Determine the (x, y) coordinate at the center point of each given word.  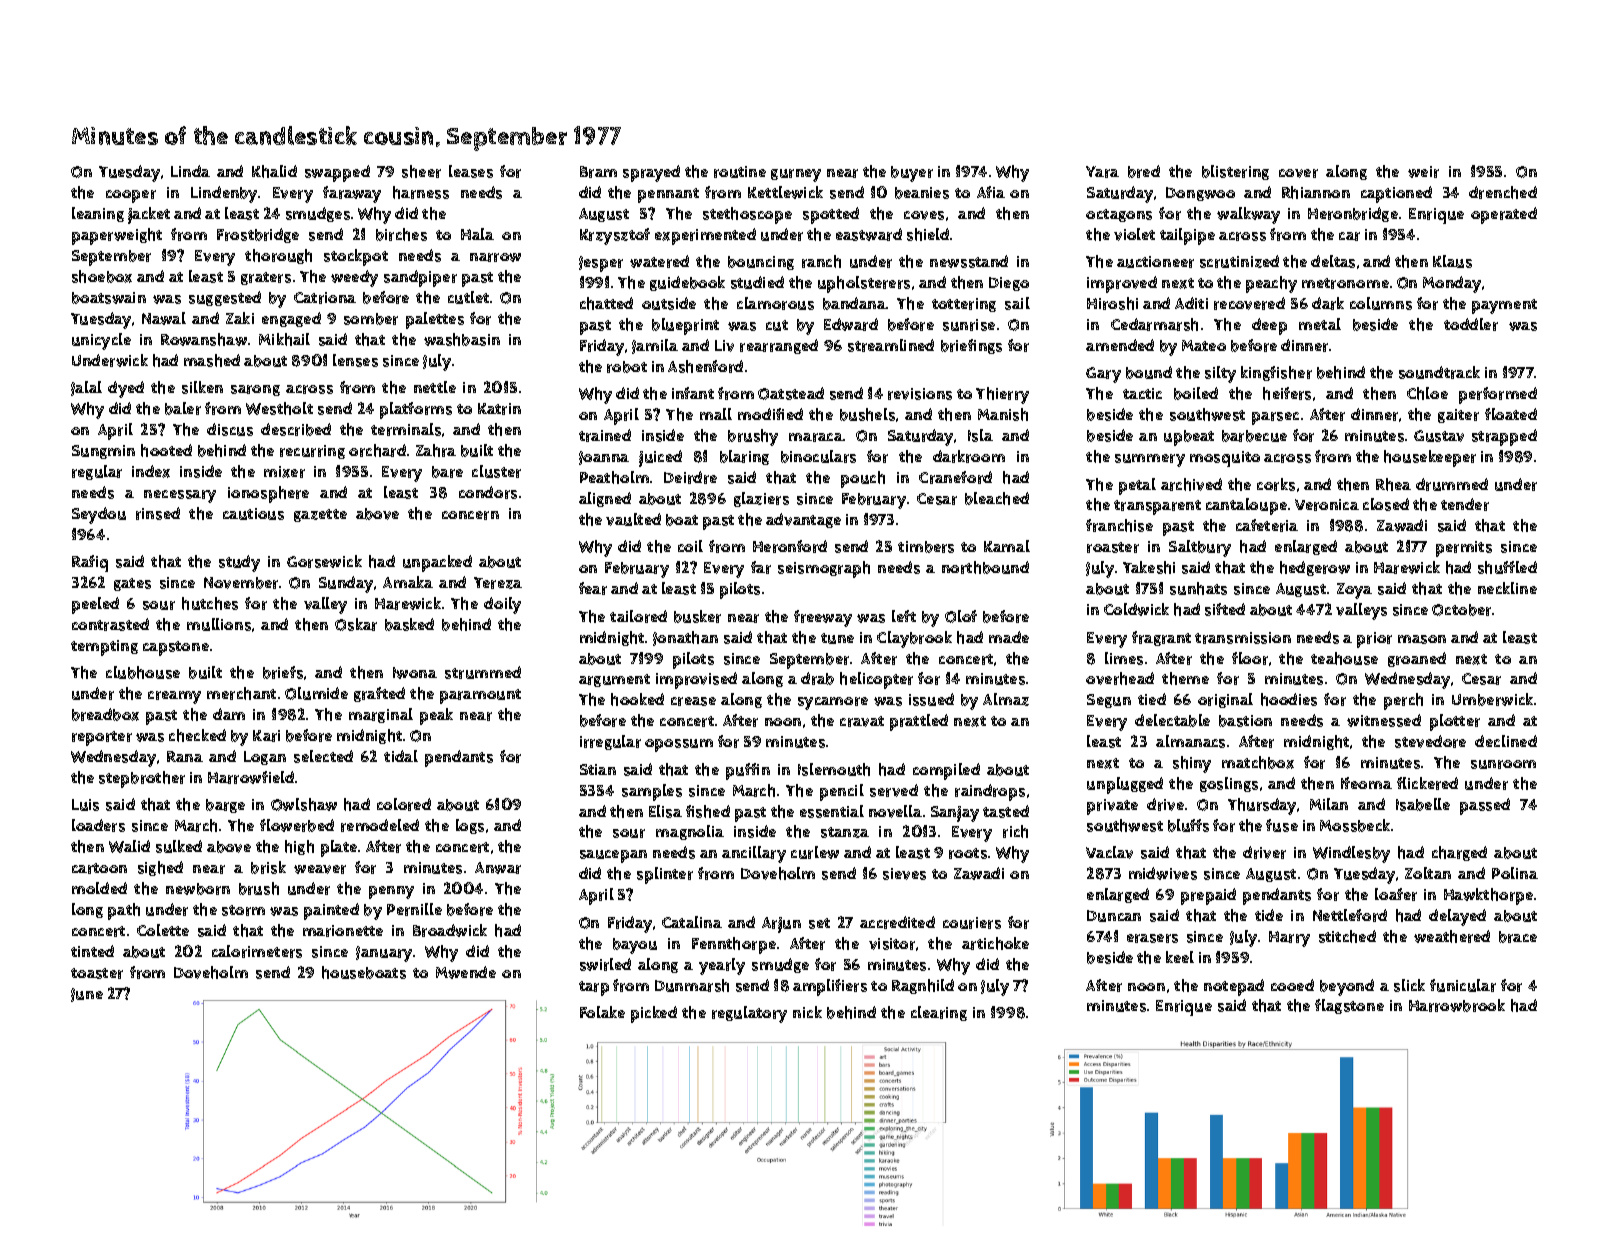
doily (502, 605)
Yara (1102, 172)
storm (243, 910)
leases (471, 171)
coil (690, 546)
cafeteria (1267, 525)
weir (1423, 172)
